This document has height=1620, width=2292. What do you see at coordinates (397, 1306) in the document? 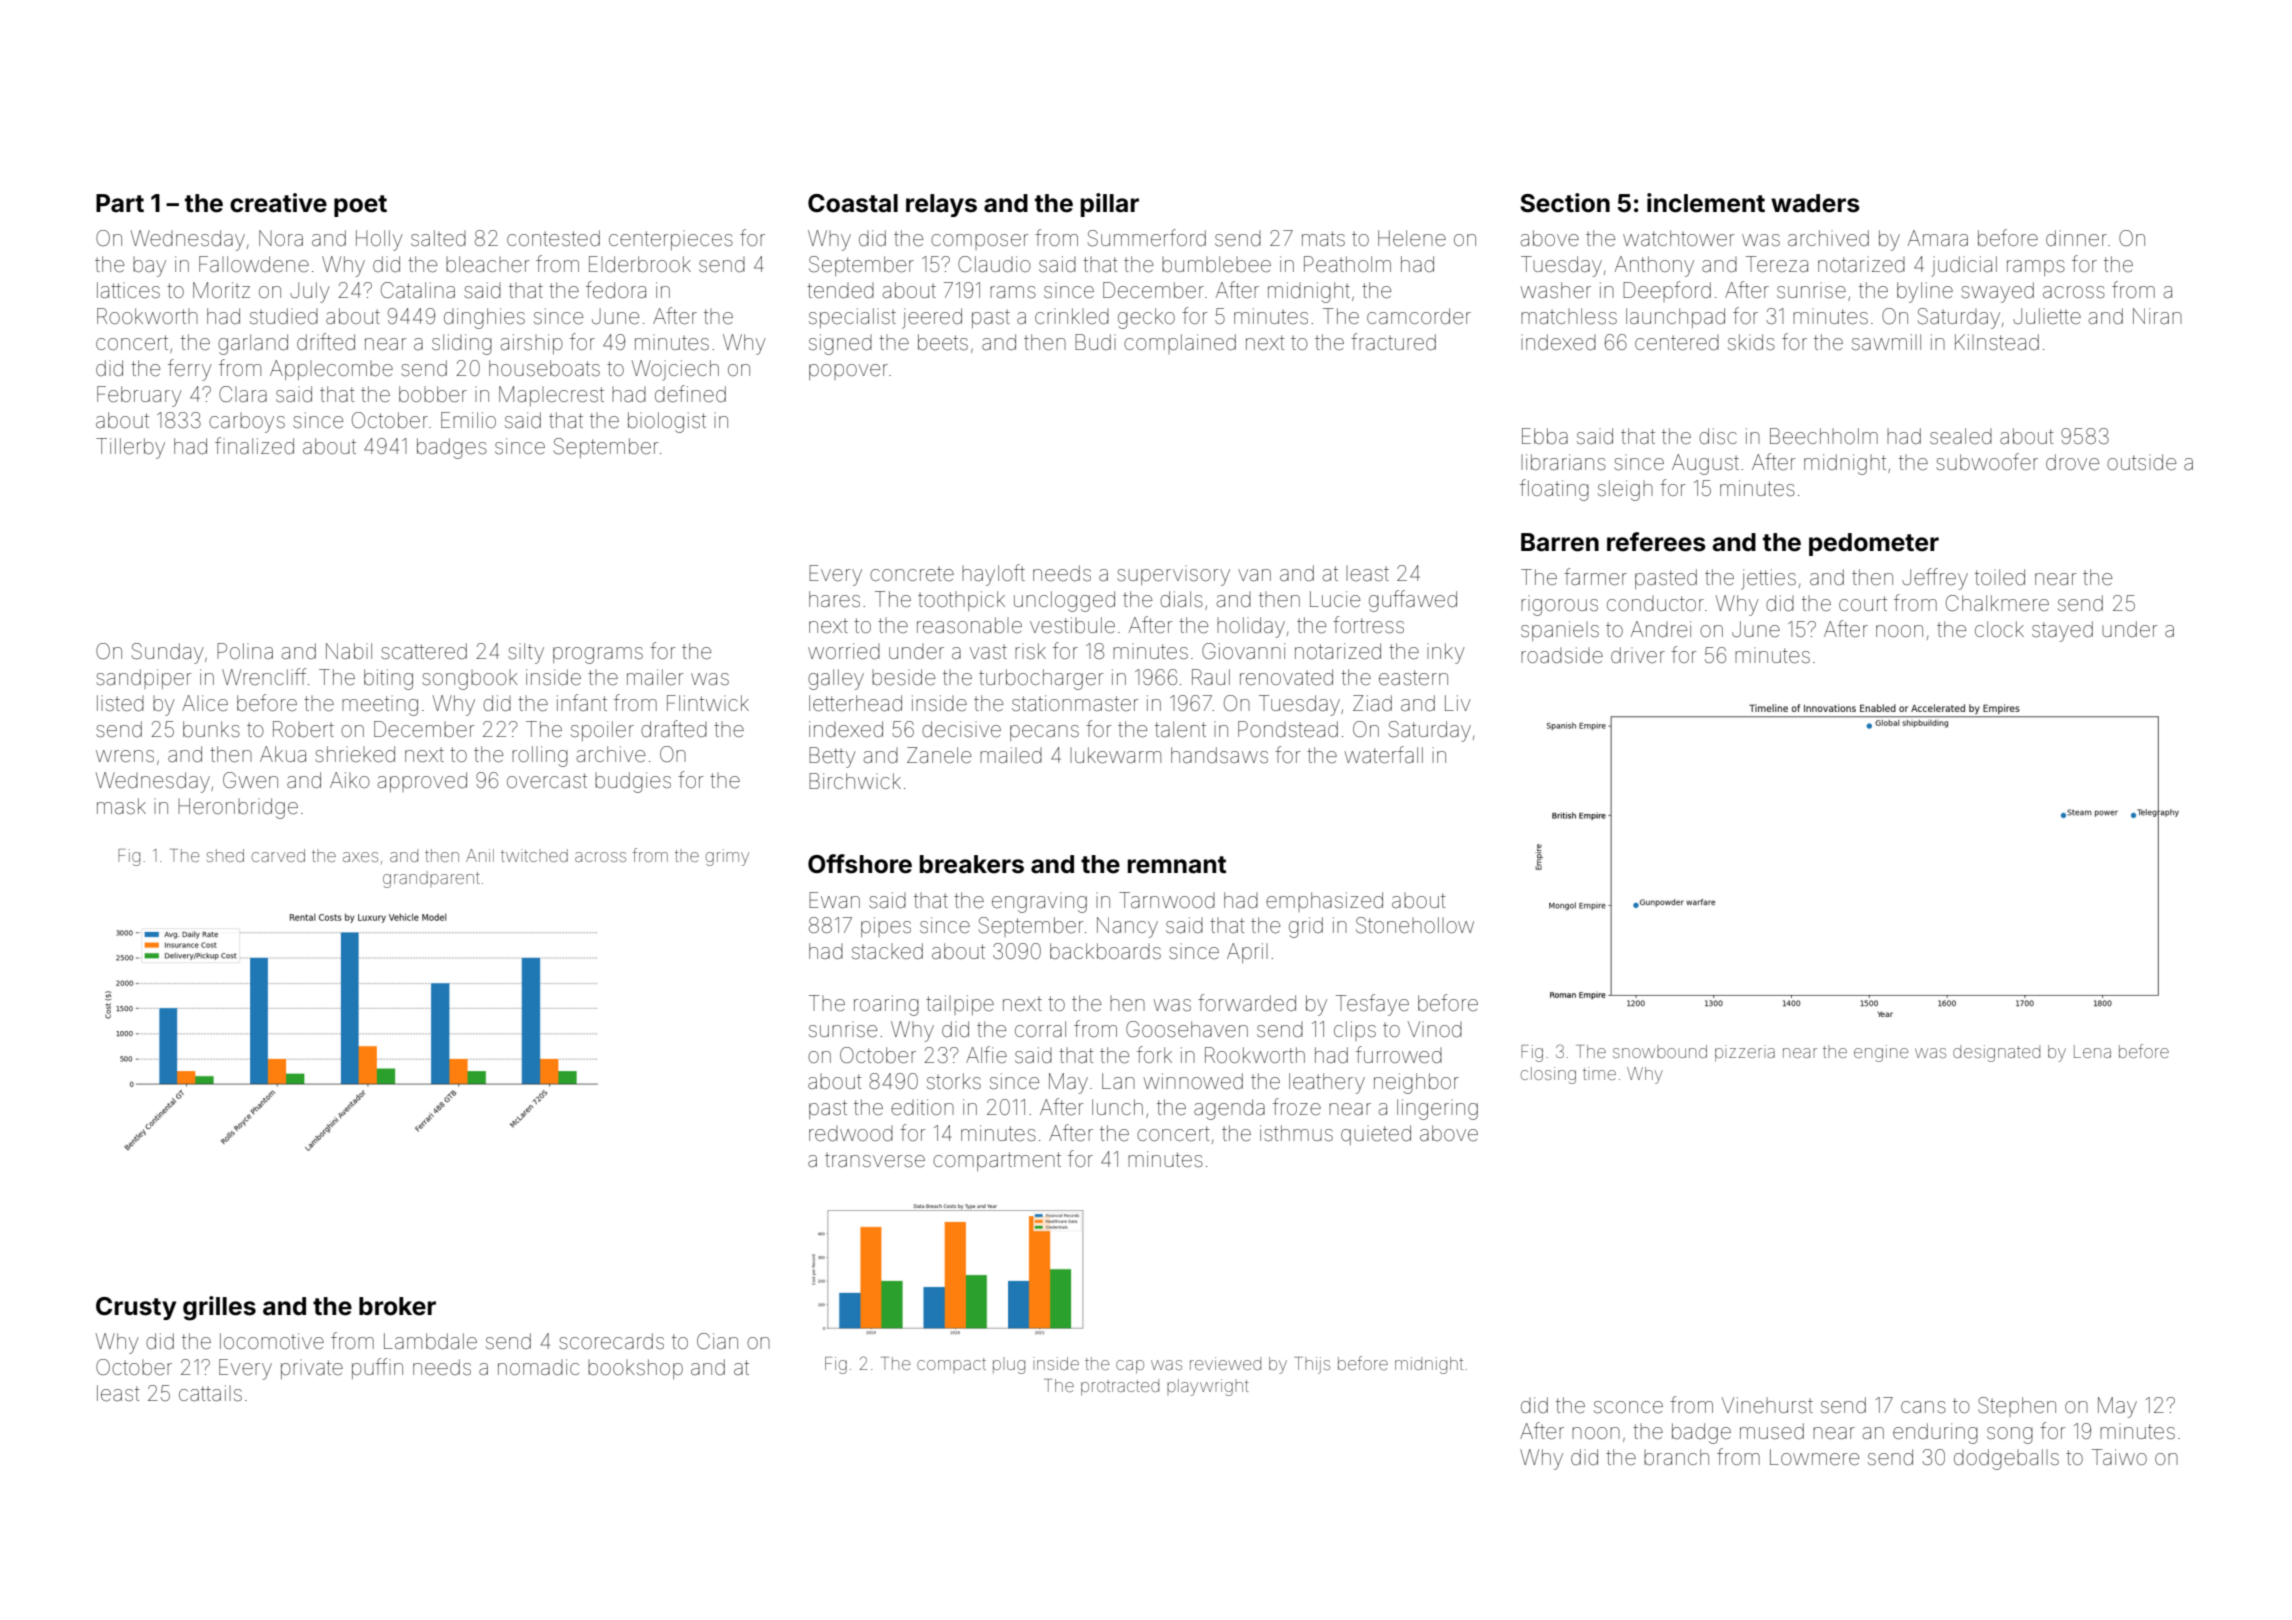
I see `broker` at bounding box center [397, 1306].
